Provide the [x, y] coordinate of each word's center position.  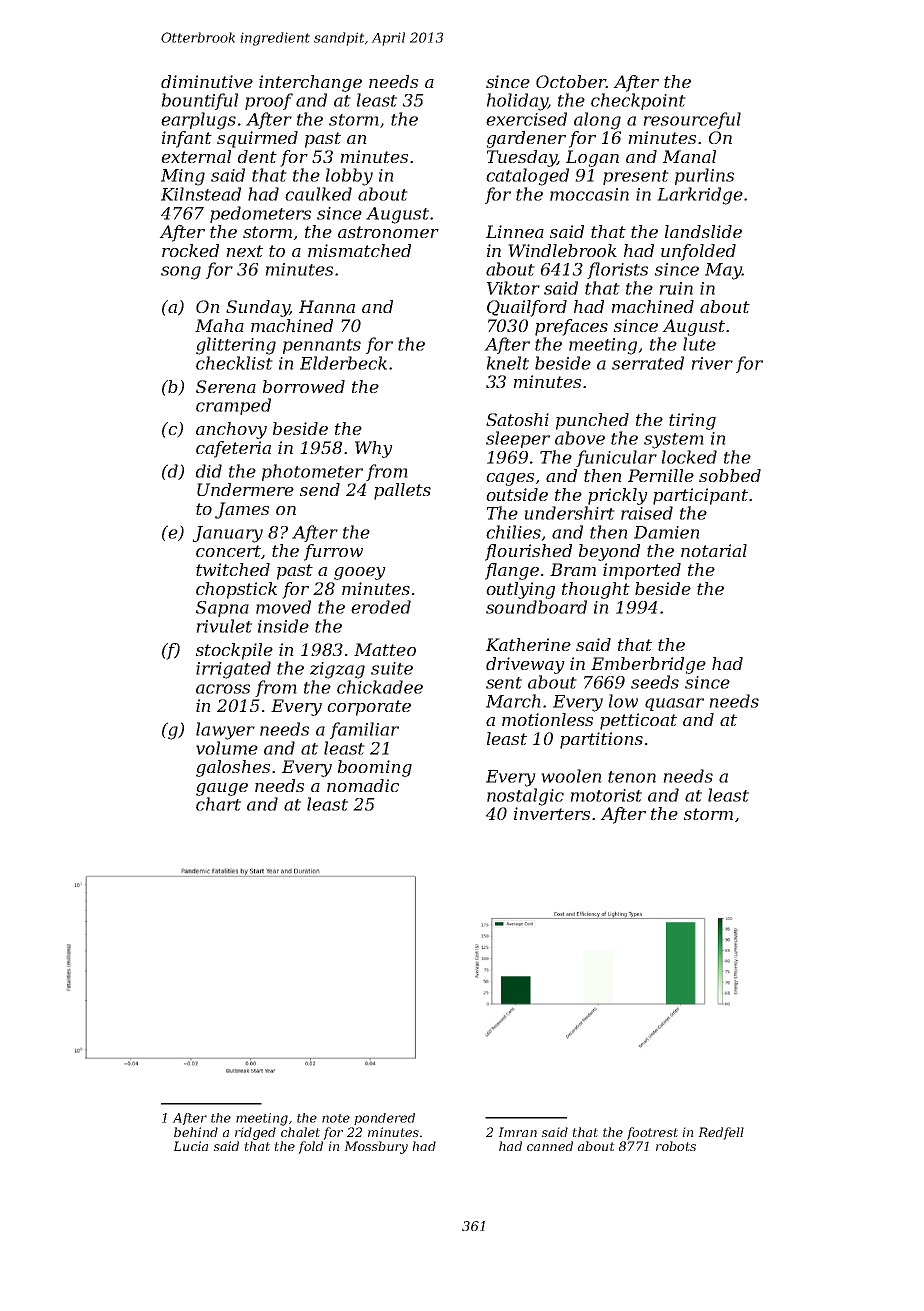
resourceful [692, 120]
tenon [632, 777]
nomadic [363, 785]
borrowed [304, 386]
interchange [310, 83]
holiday [517, 102]
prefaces [571, 327]
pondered [384, 1119]
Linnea [515, 231]
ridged [255, 1133]
